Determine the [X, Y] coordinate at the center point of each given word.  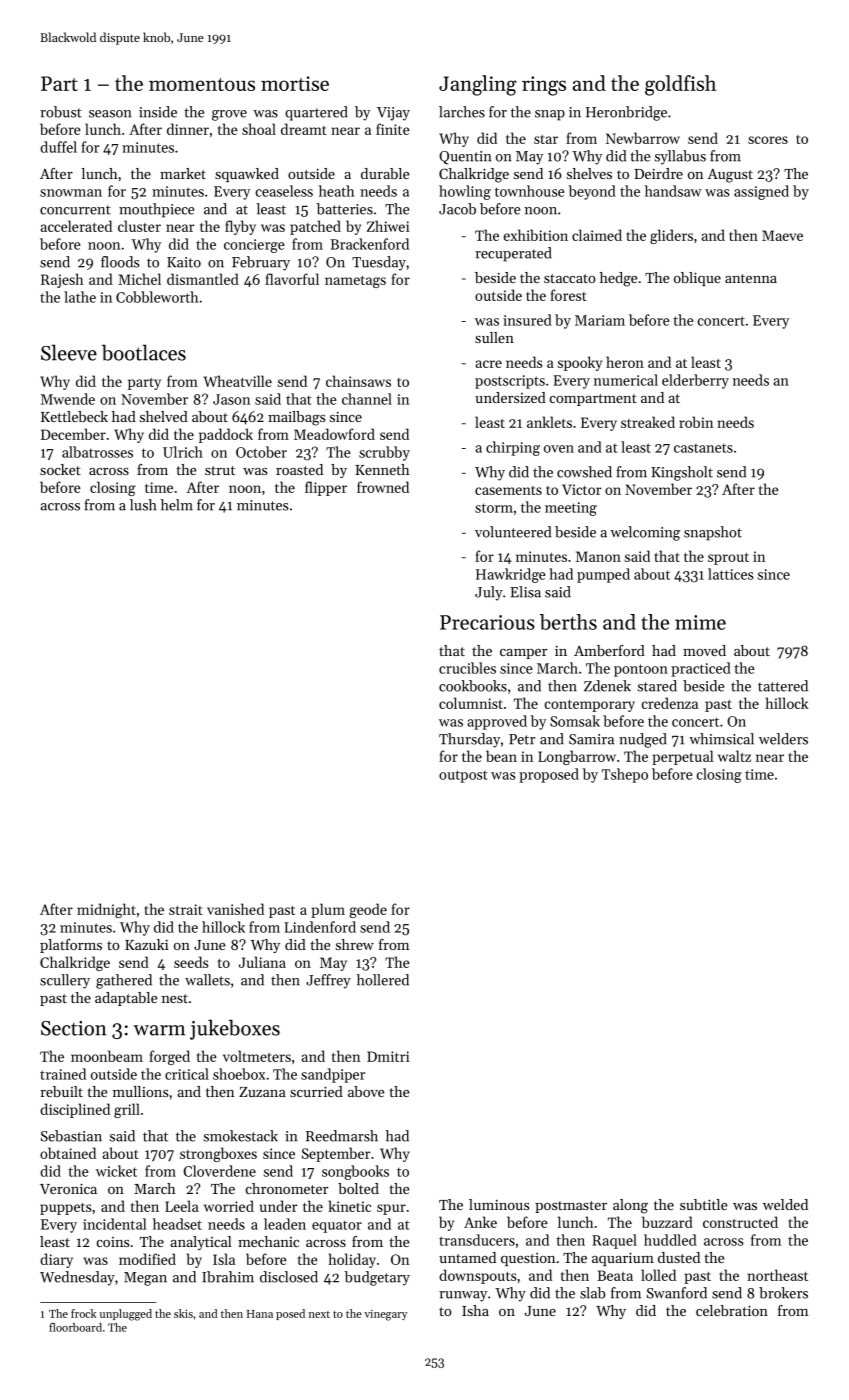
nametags [355, 282]
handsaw [673, 191]
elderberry [695, 381]
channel [367, 399]
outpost [463, 776]
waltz [734, 756]
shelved [164, 416]
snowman [71, 193]
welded [785, 1204]
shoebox [239, 1074]
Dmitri [388, 1056]
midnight [106, 910]
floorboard [75, 1327]
